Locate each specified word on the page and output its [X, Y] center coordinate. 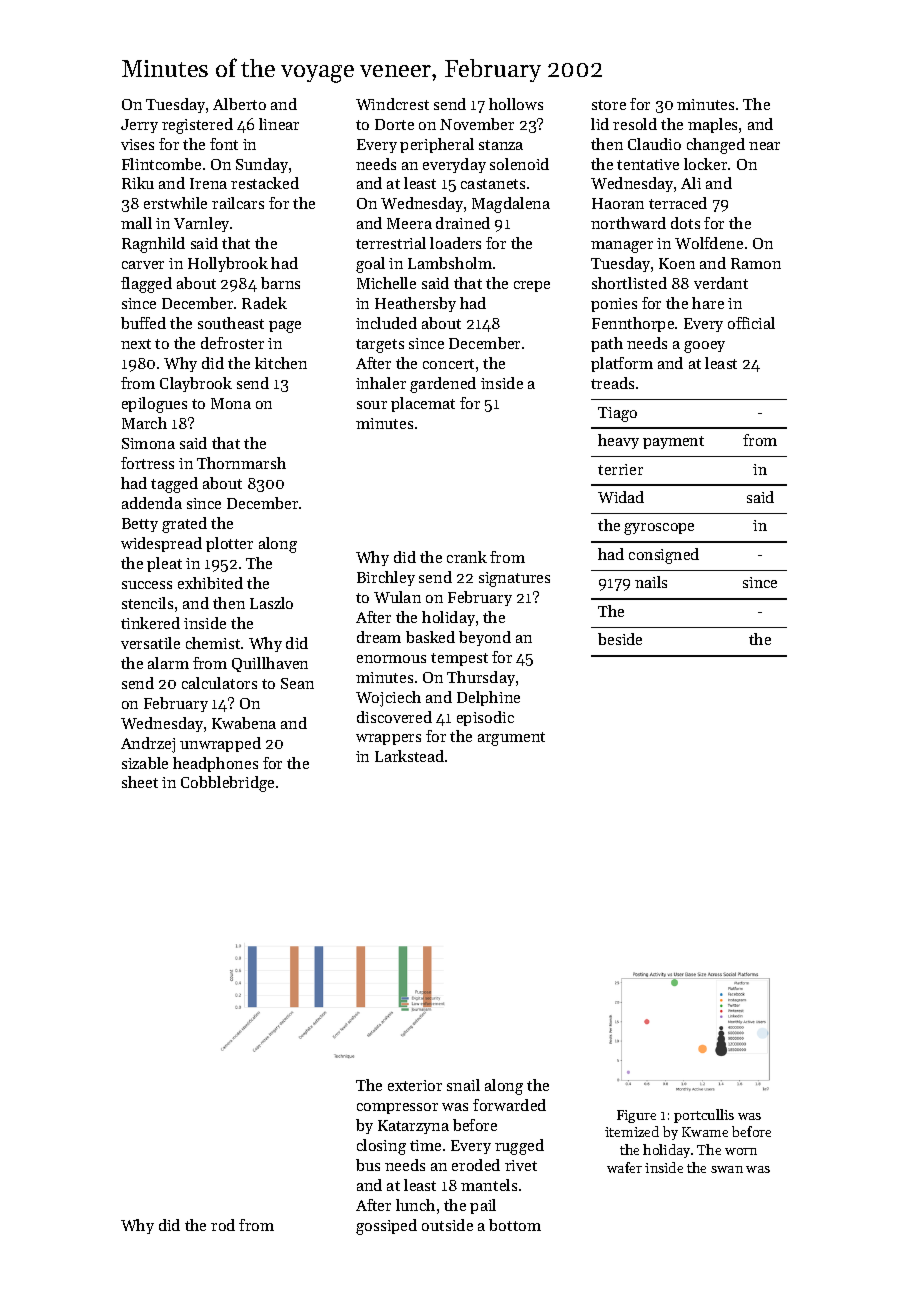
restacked [265, 183]
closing [381, 1147]
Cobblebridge [227, 784]
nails [651, 582]
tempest [459, 659]
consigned [664, 556]
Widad [621, 497]
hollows [516, 104]
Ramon [756, 263]
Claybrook [196, 384]
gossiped [386, 1227]
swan [727, 1169]
